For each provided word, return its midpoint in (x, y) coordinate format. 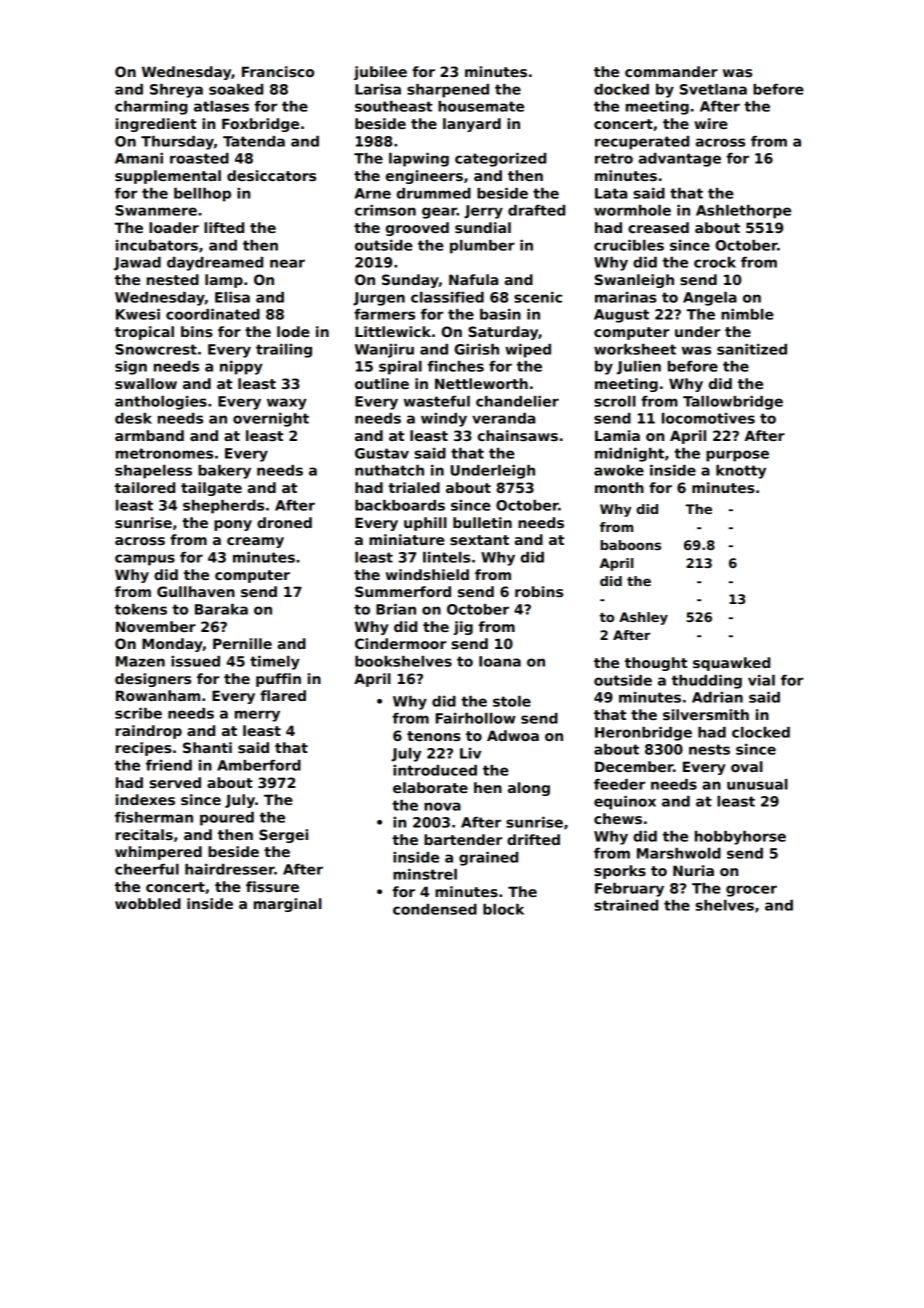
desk (133, 418)
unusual (757, 784)
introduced (435, 770)
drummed (434, 193)
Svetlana (713, 89)
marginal (288, 905)
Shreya (176, 91)
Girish (476, 349)
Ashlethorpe (743, 212)
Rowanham (158, 695)
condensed (435, 909)
